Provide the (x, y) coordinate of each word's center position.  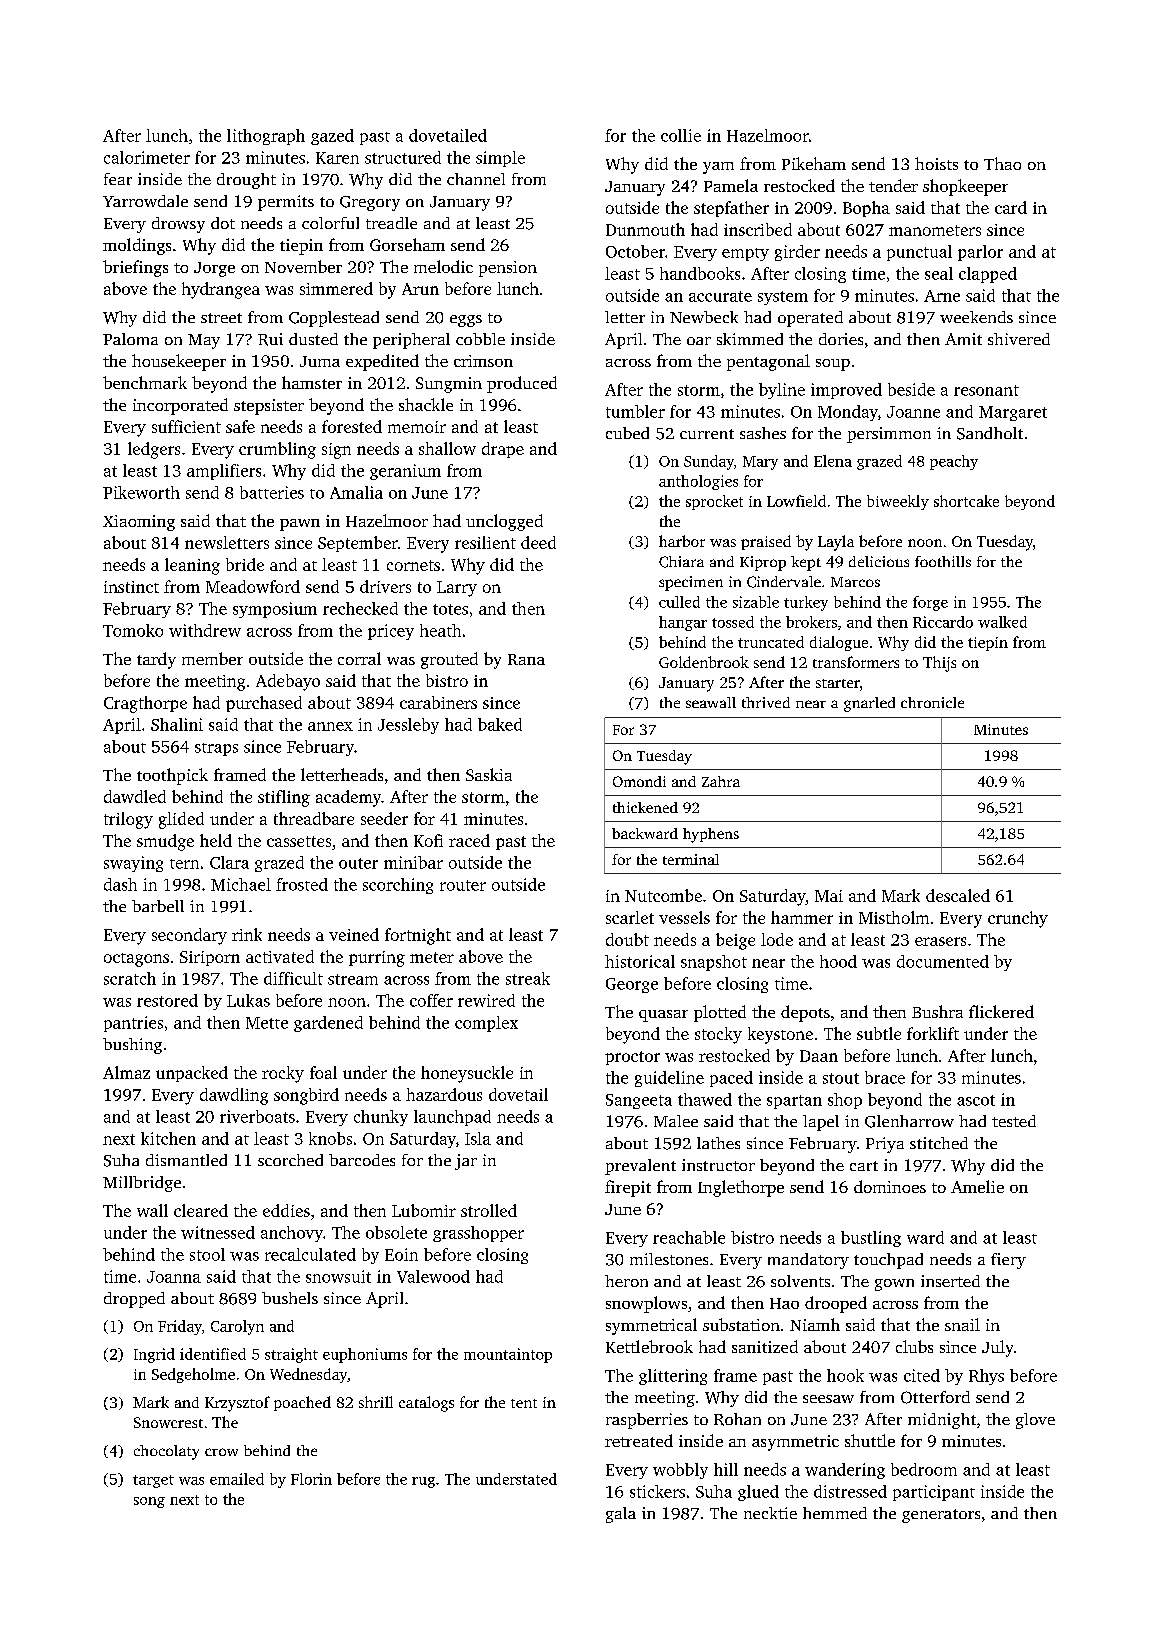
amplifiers (224, 472)
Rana (526, 659)
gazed (332, 137)
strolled (489, 1210)
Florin (311, 1479)
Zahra (721, 781)
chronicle (932, 702)
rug (423, 1482)
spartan (794, 1102)
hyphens (711, 835)
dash (120, 884)
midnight (942, 1421)
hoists (936, 163)
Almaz (126, 1072)
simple (500, 159)
